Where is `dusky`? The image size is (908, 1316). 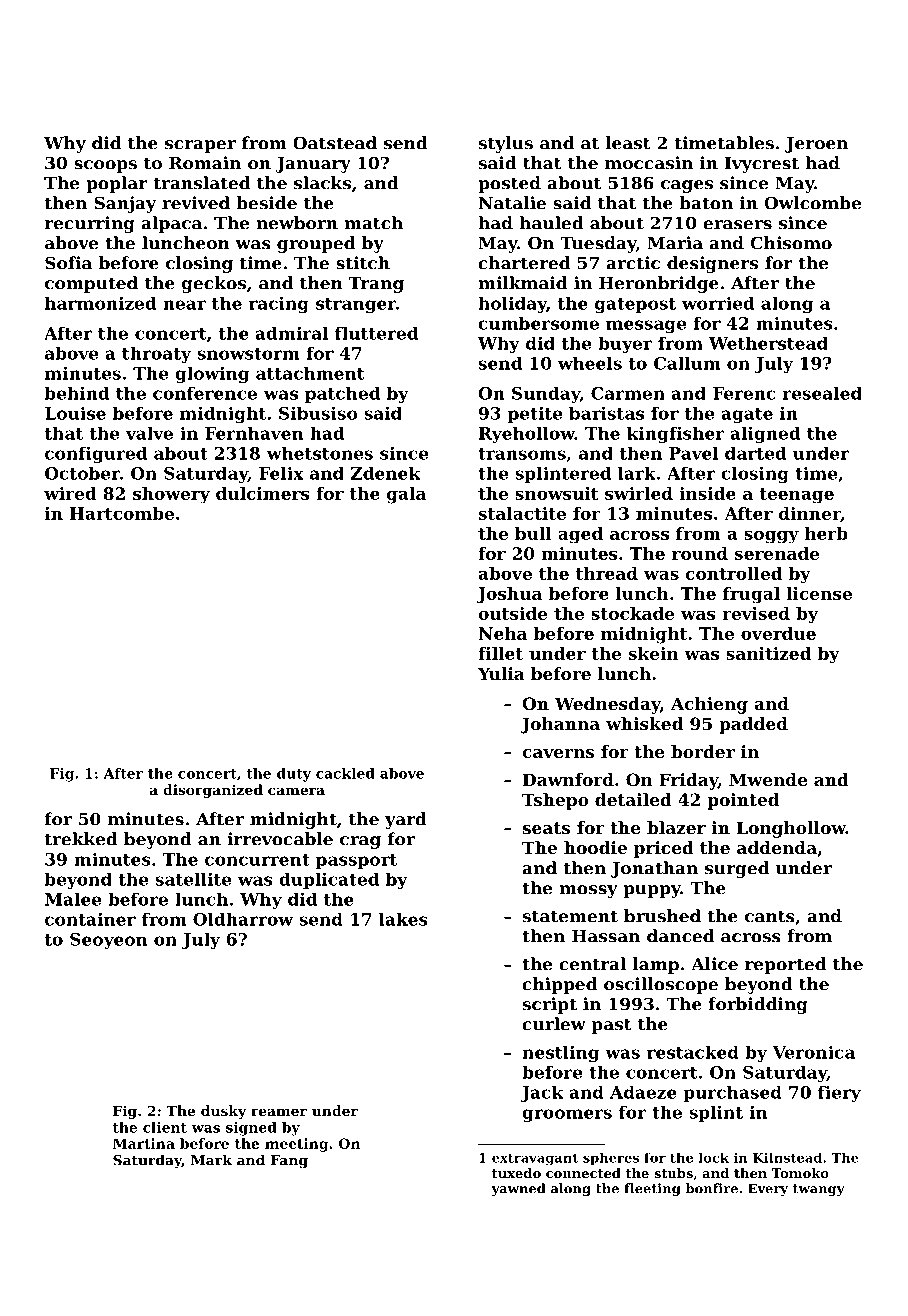
dusky is located at coordinates (223, 1112).
